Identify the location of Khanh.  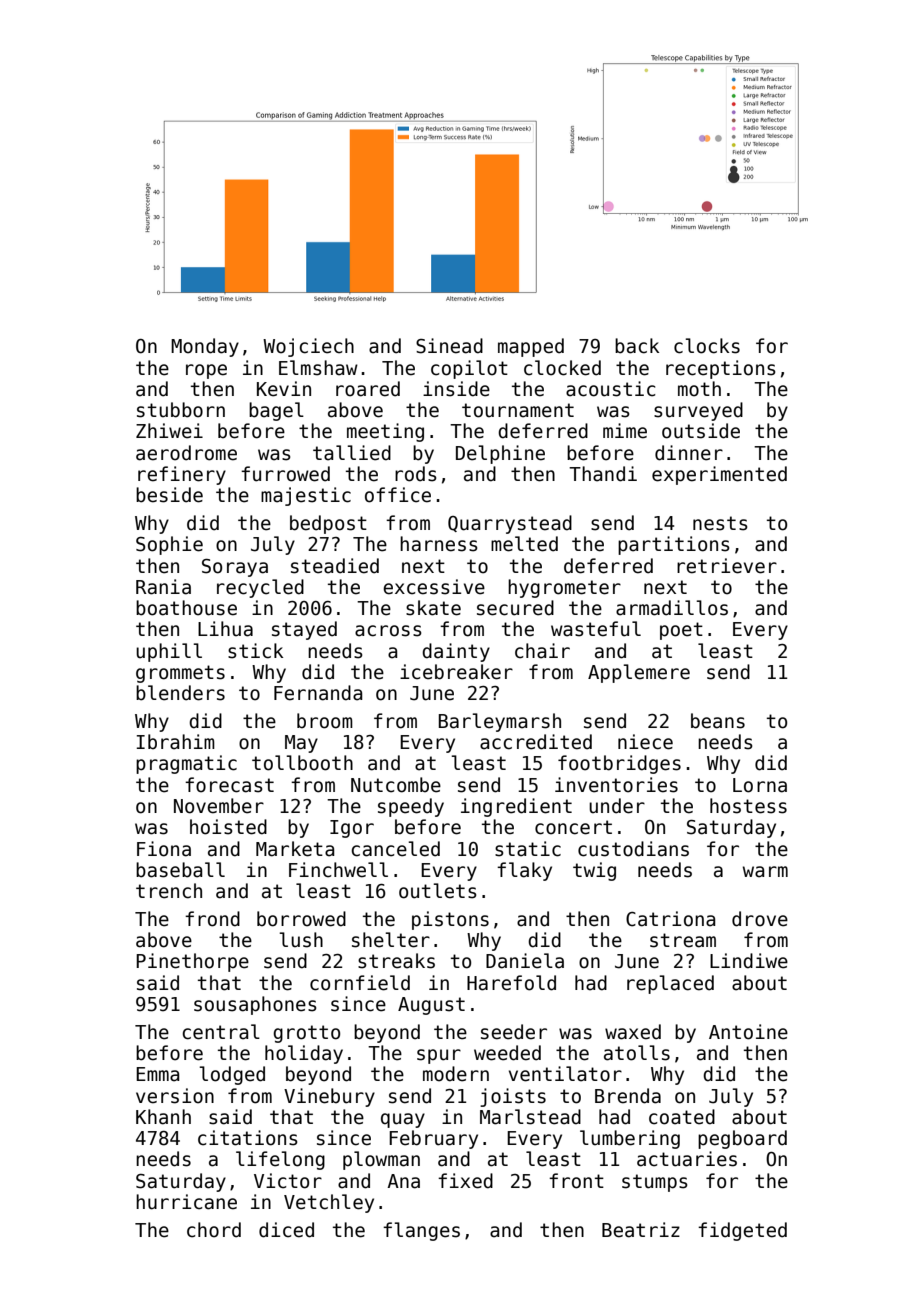
(163, 1117).
